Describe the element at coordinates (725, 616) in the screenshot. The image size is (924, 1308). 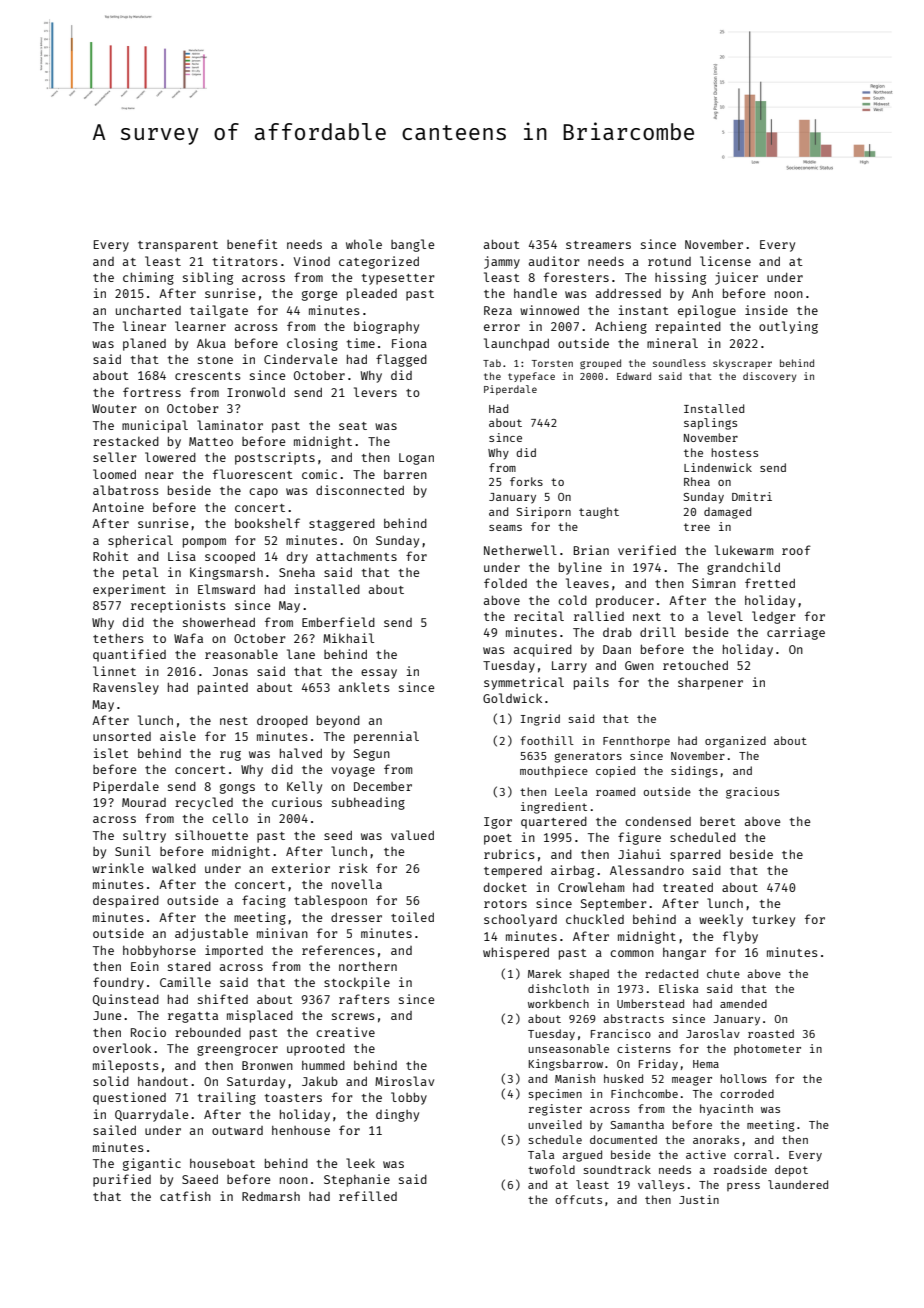
I see `level` at that location.
